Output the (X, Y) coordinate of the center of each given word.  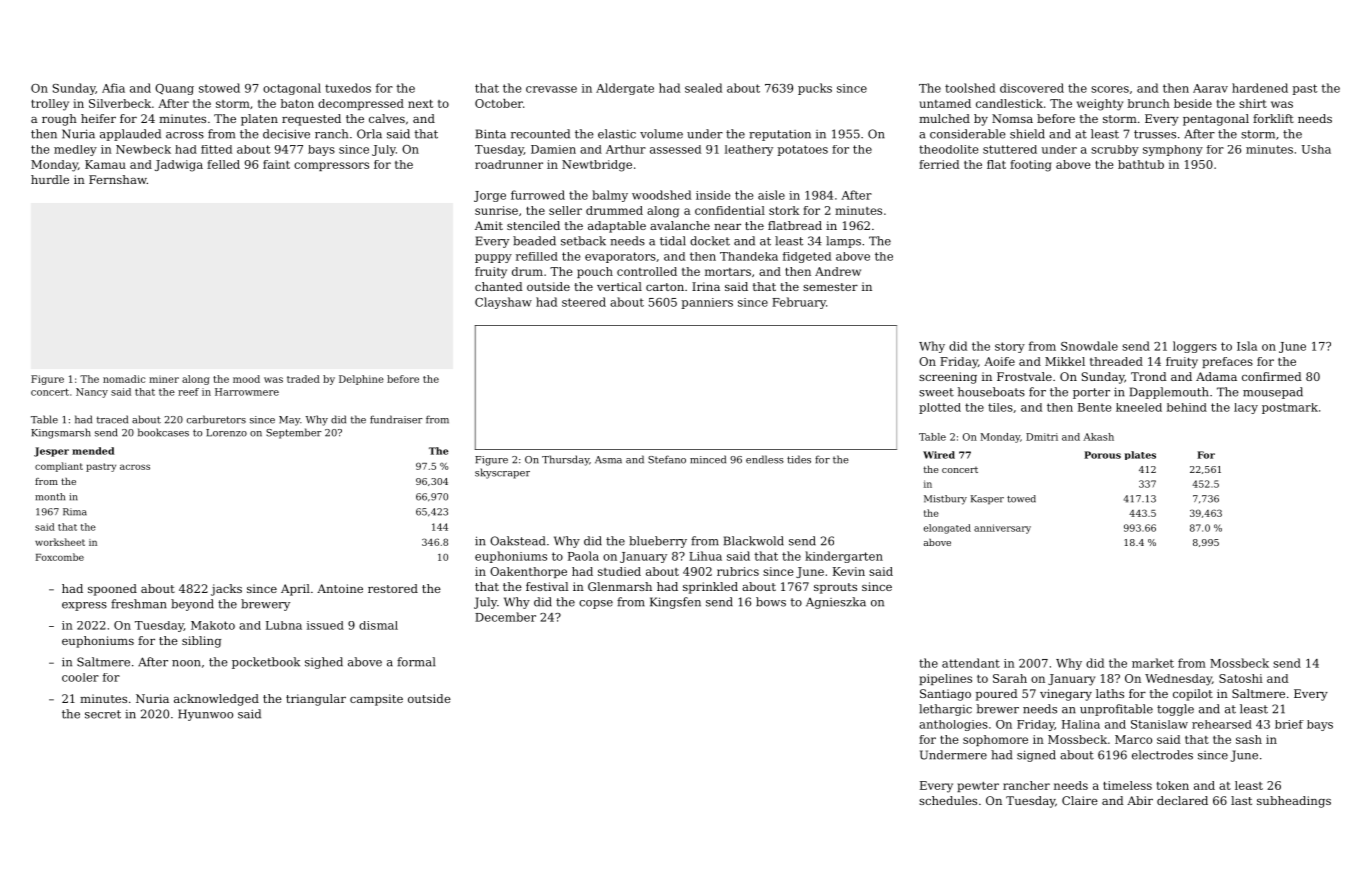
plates (1140, 455)
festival (547, 586)
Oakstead (517, 541)
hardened (1260, 88)
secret (103, 714)
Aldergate (625, 89)
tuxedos (348, 88)
